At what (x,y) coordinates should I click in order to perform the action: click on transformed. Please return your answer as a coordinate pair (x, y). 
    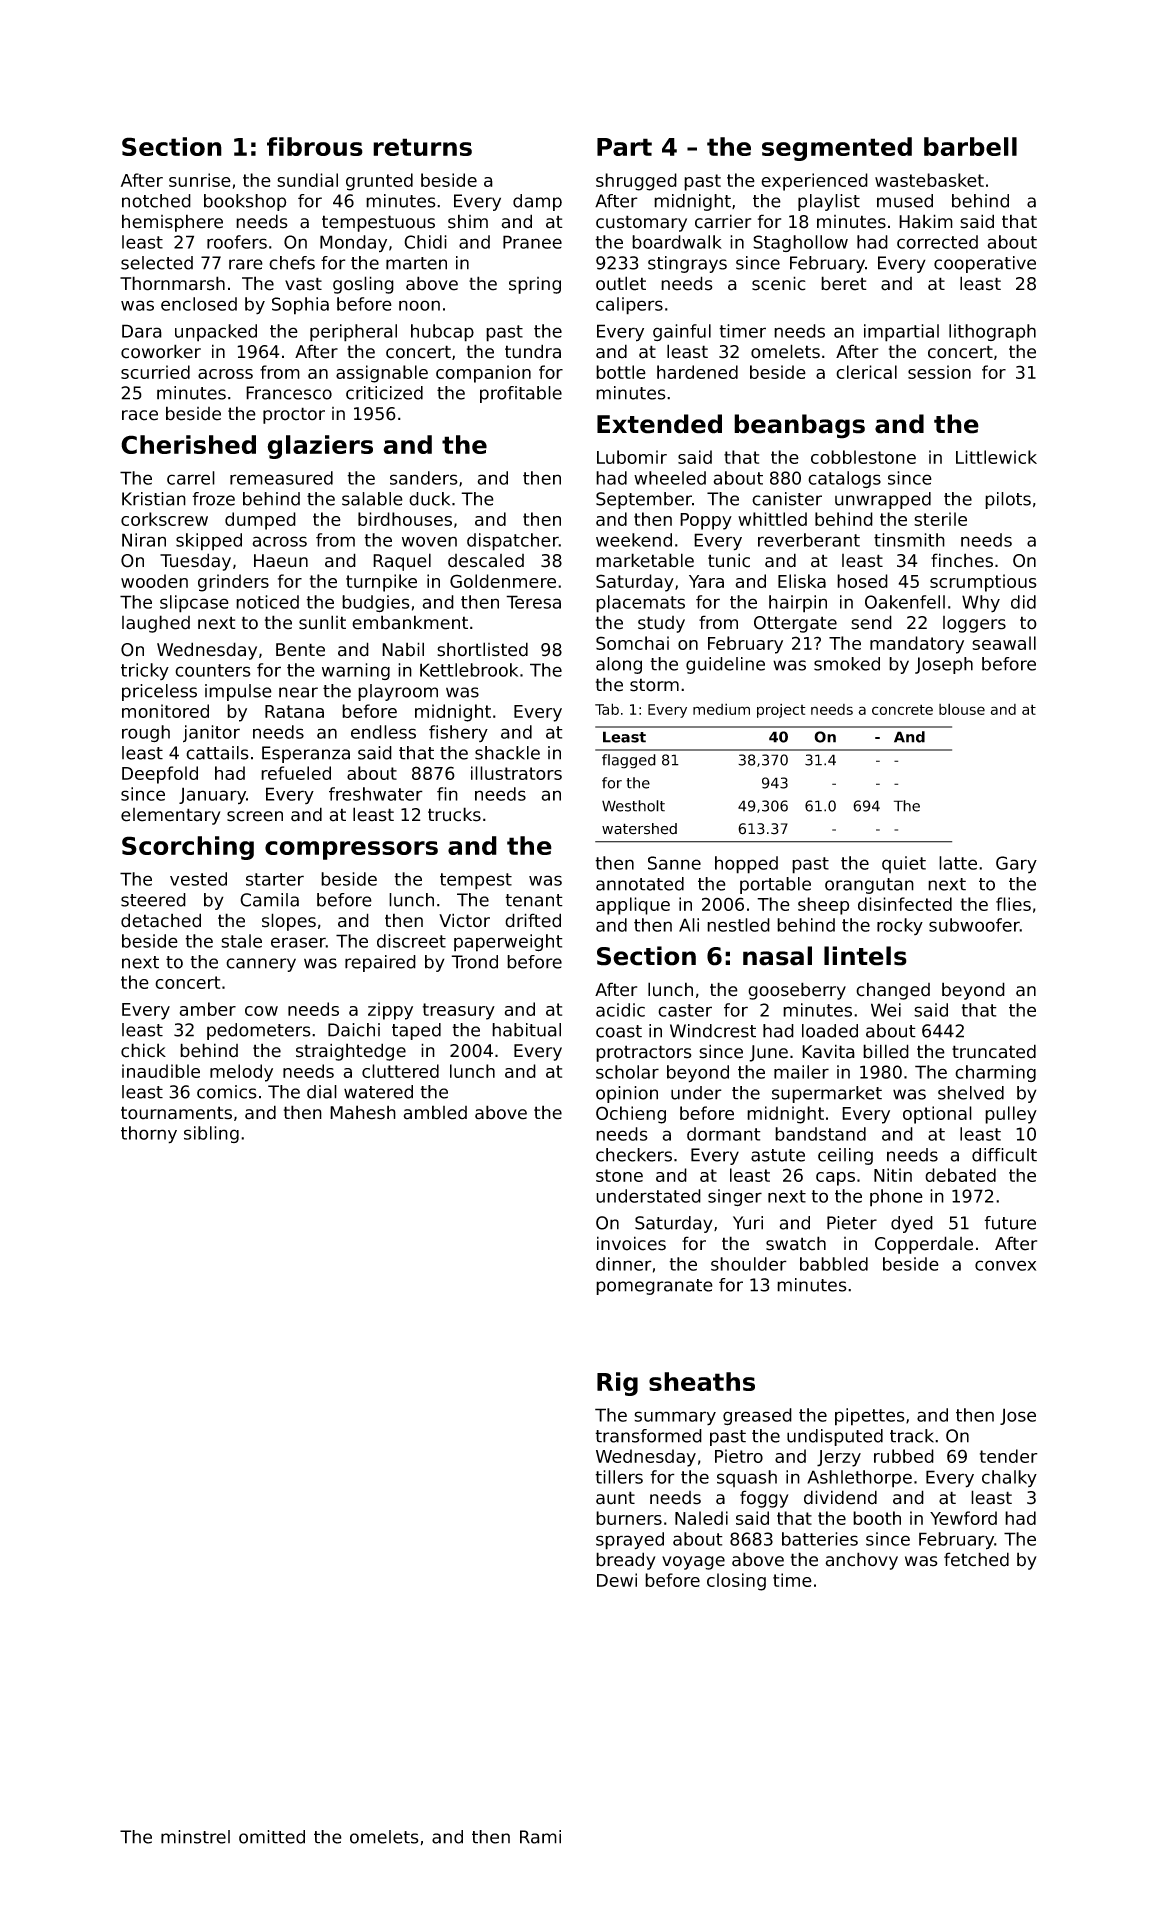
    Looking at the image, I should click on (648, 1436).
